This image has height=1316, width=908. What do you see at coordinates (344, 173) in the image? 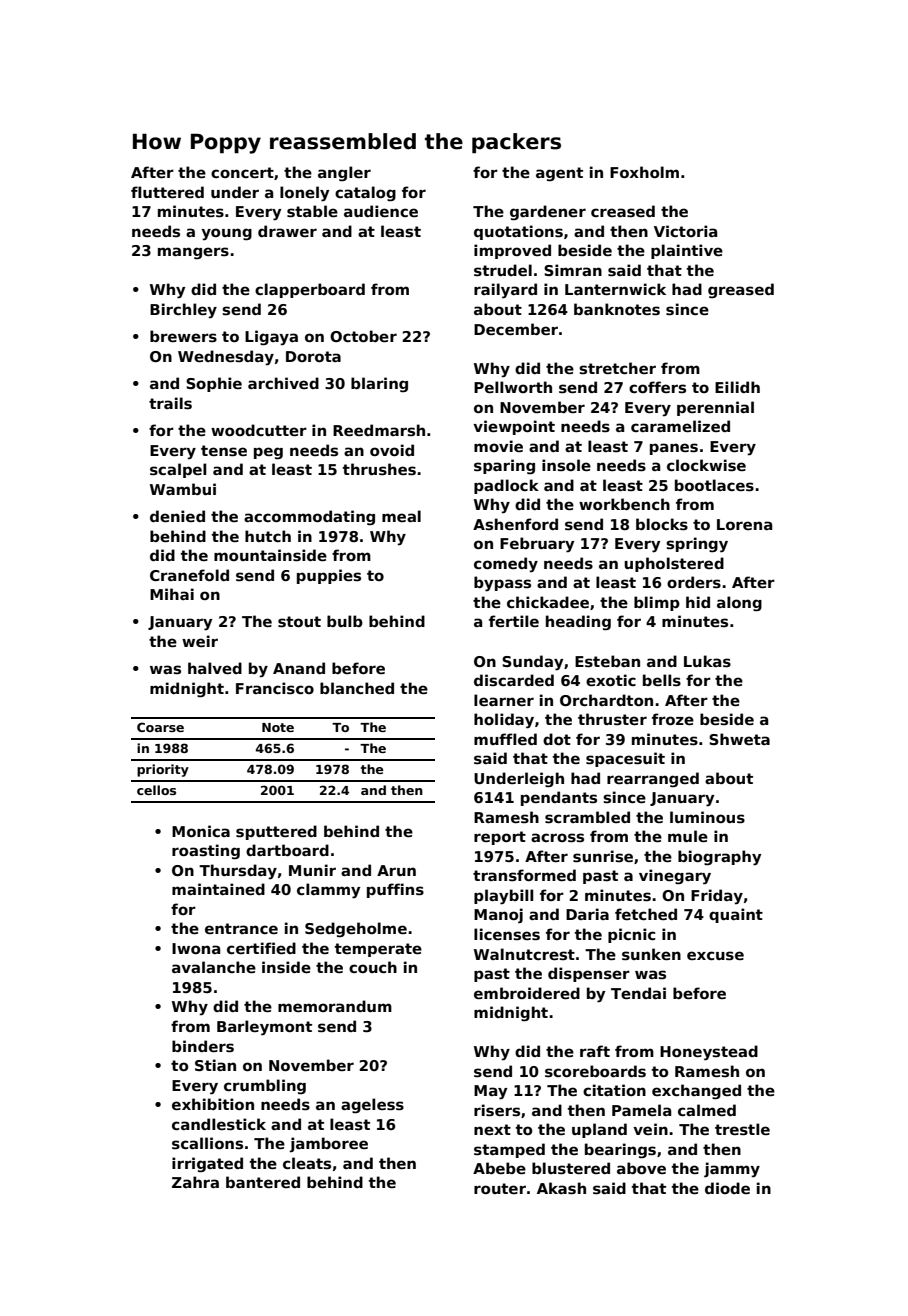
I see `angler` at bounding box center [344, 173].
